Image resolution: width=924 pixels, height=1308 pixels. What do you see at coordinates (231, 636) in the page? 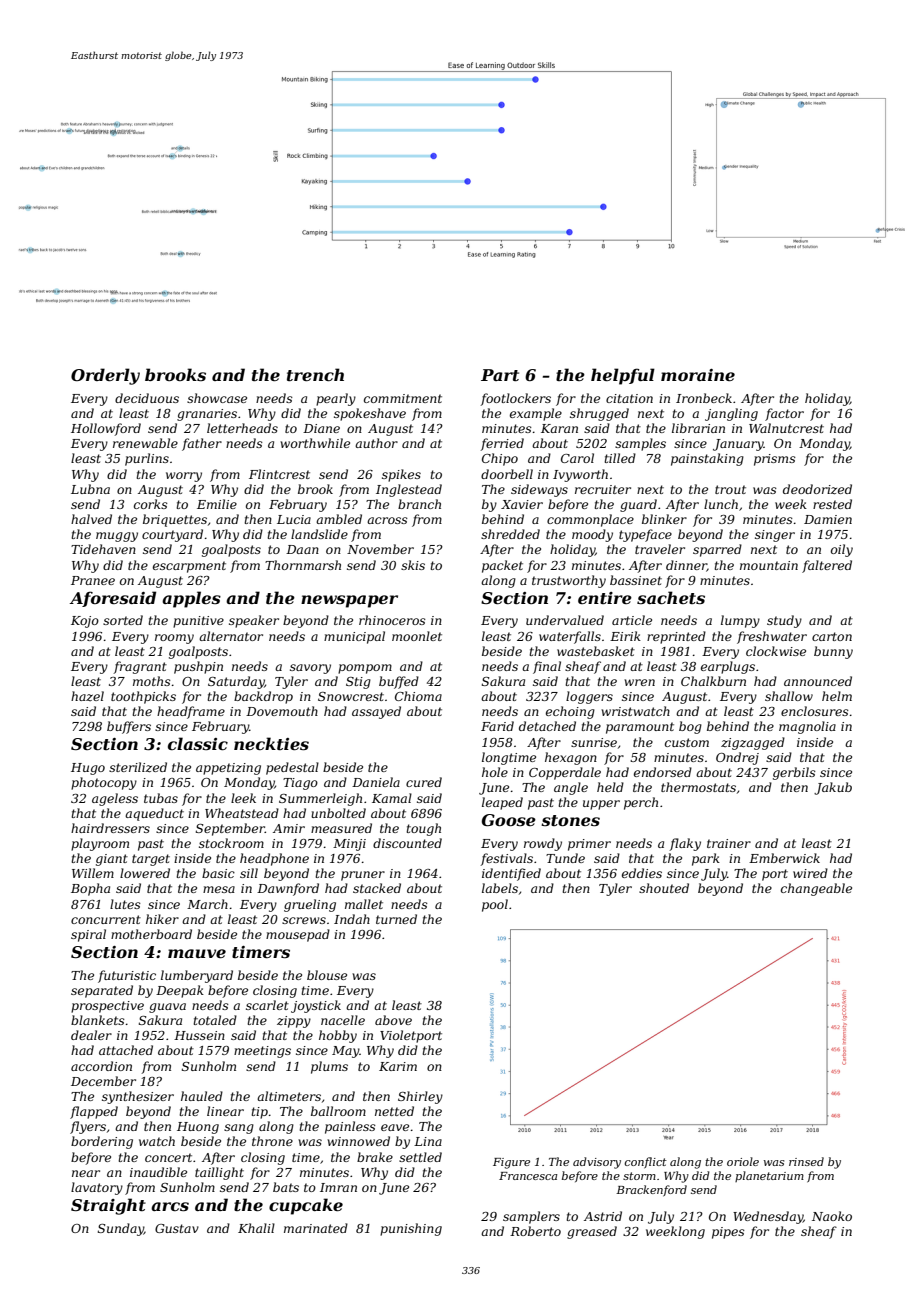
I see `alternator` at bounding box center [231, 636].
